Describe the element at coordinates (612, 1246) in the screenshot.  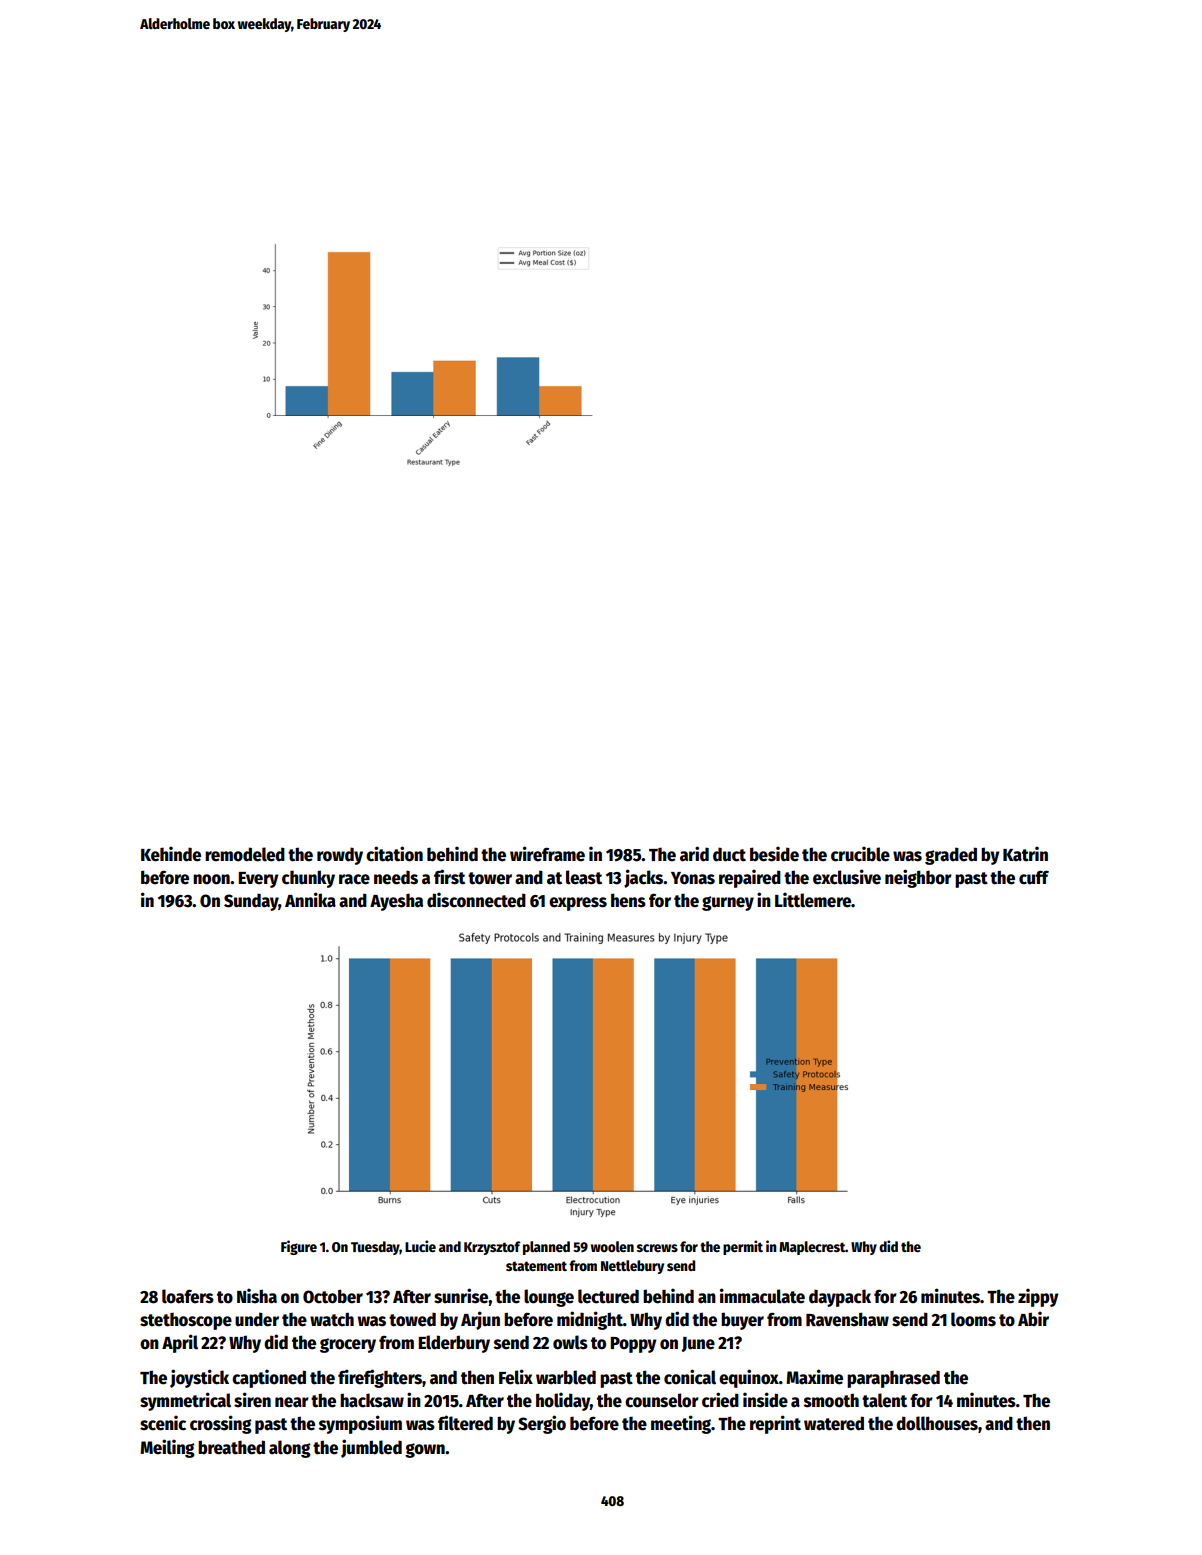
I see `woolen` at that location.
